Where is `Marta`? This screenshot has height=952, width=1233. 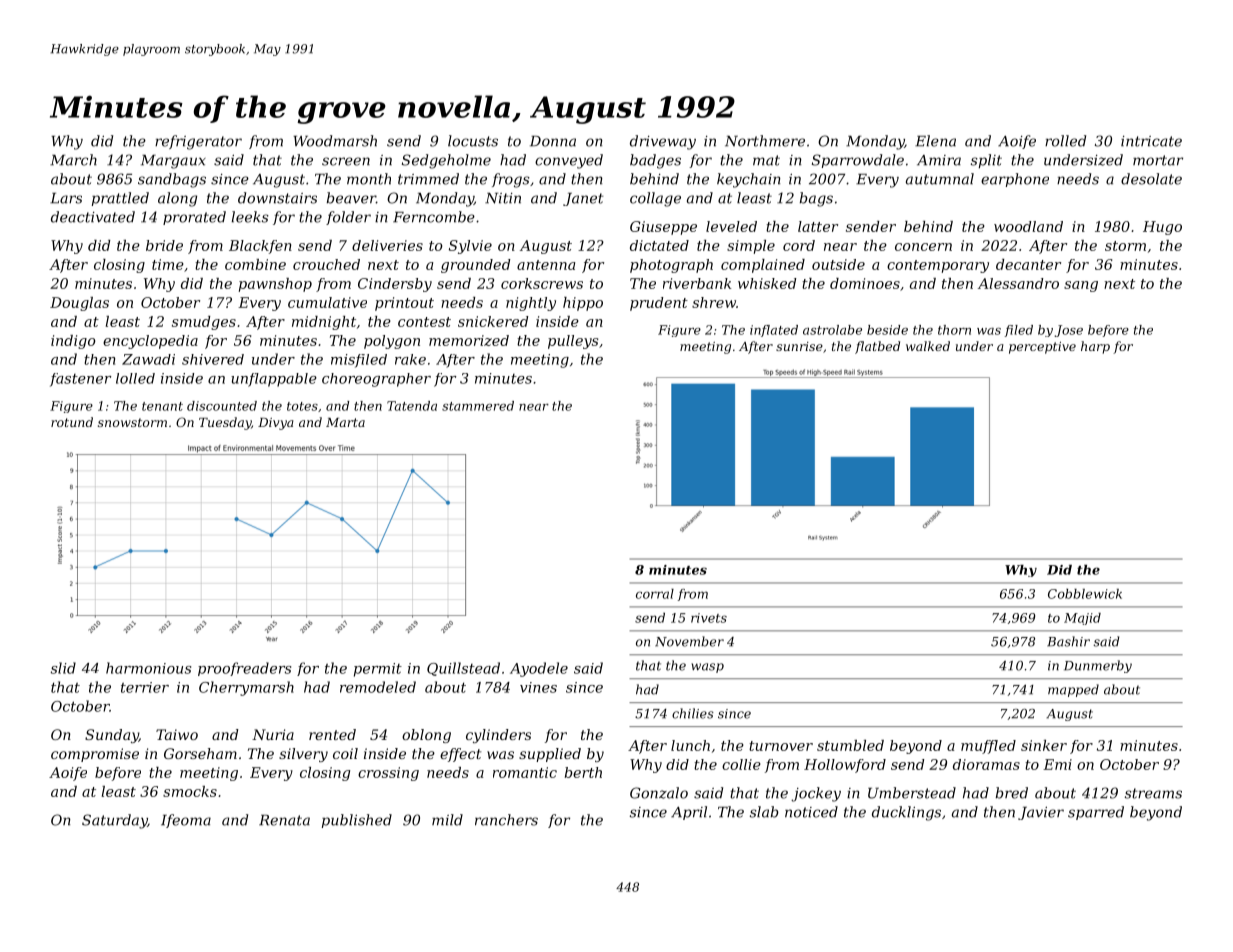
Marta is located at coordinates (345, 422).
